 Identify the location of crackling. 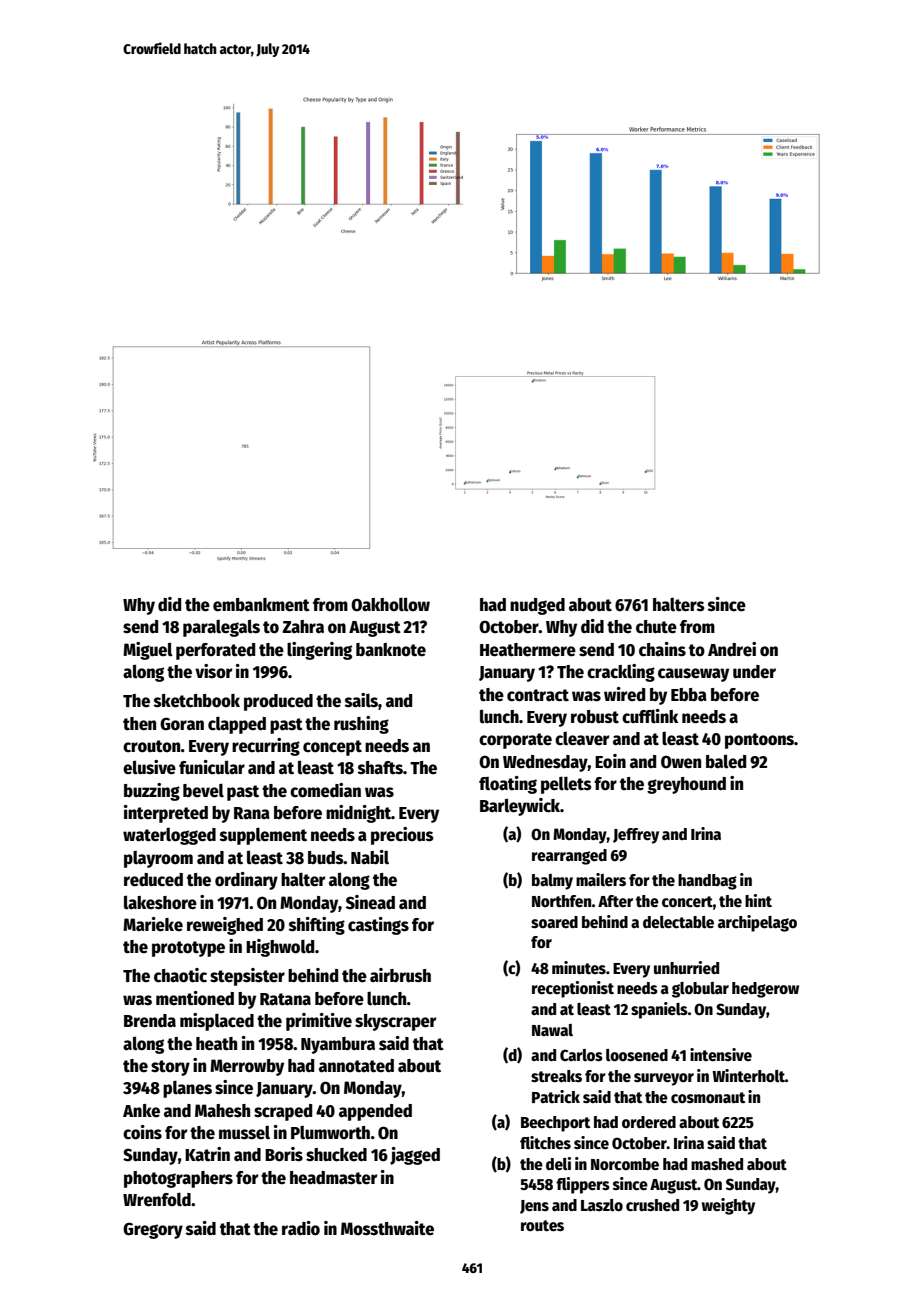
(621, 673).
